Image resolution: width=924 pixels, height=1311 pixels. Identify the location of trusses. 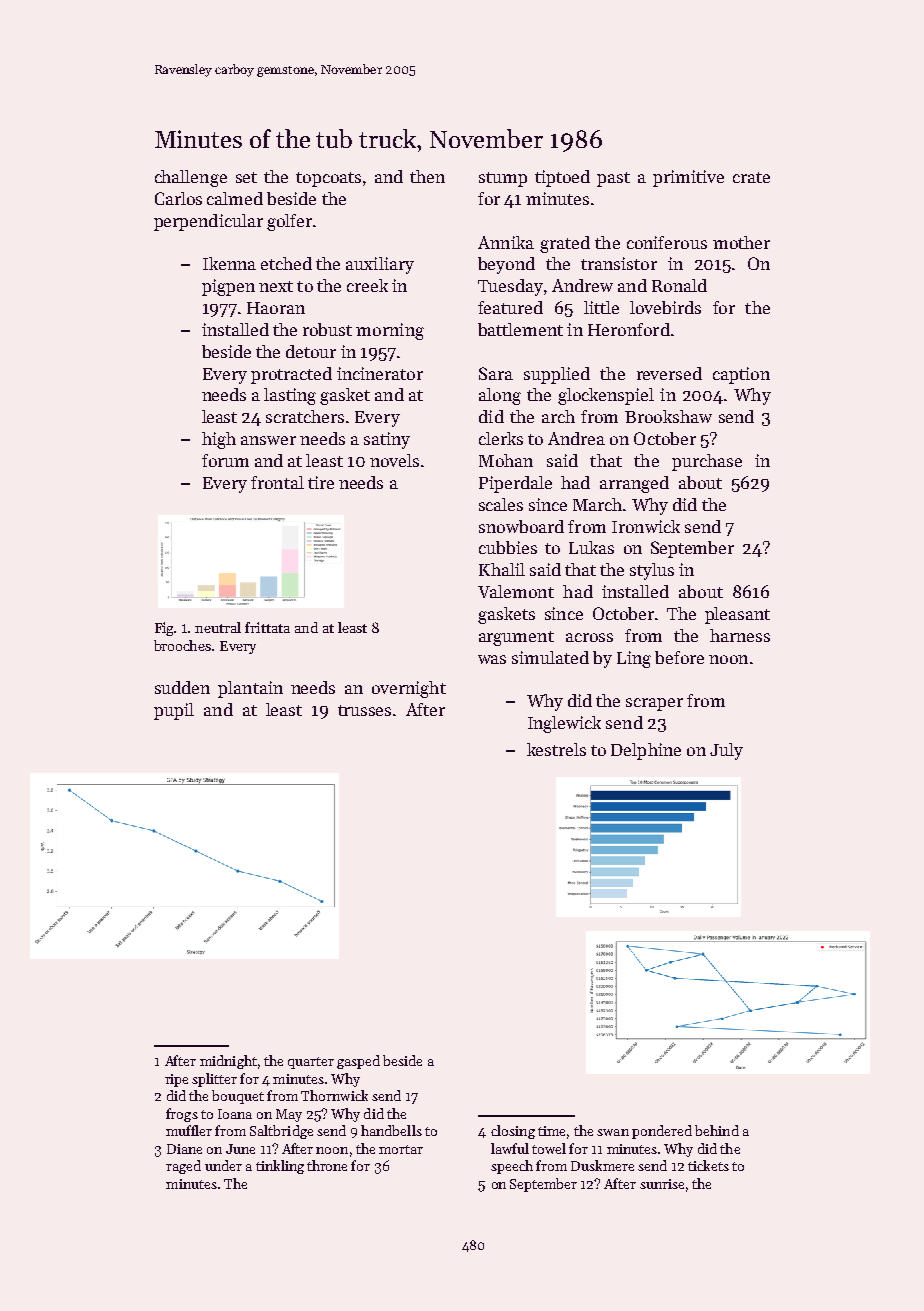
(364, 710).
